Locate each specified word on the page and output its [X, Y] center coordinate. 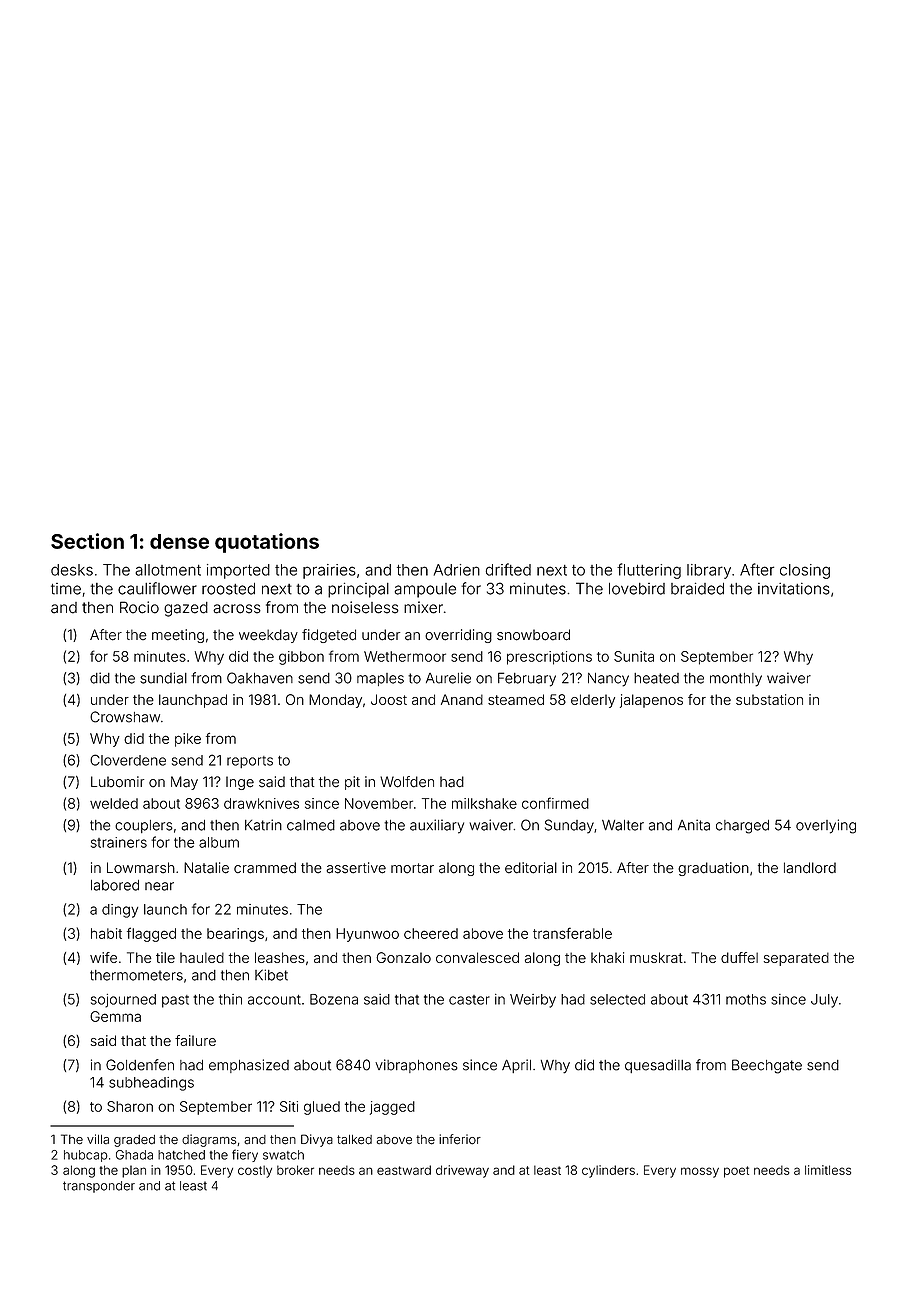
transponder [99, 1187]
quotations [267, 543]
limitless [828, 1170]
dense [179, 541]
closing [805, 571]
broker [295, 1170]
